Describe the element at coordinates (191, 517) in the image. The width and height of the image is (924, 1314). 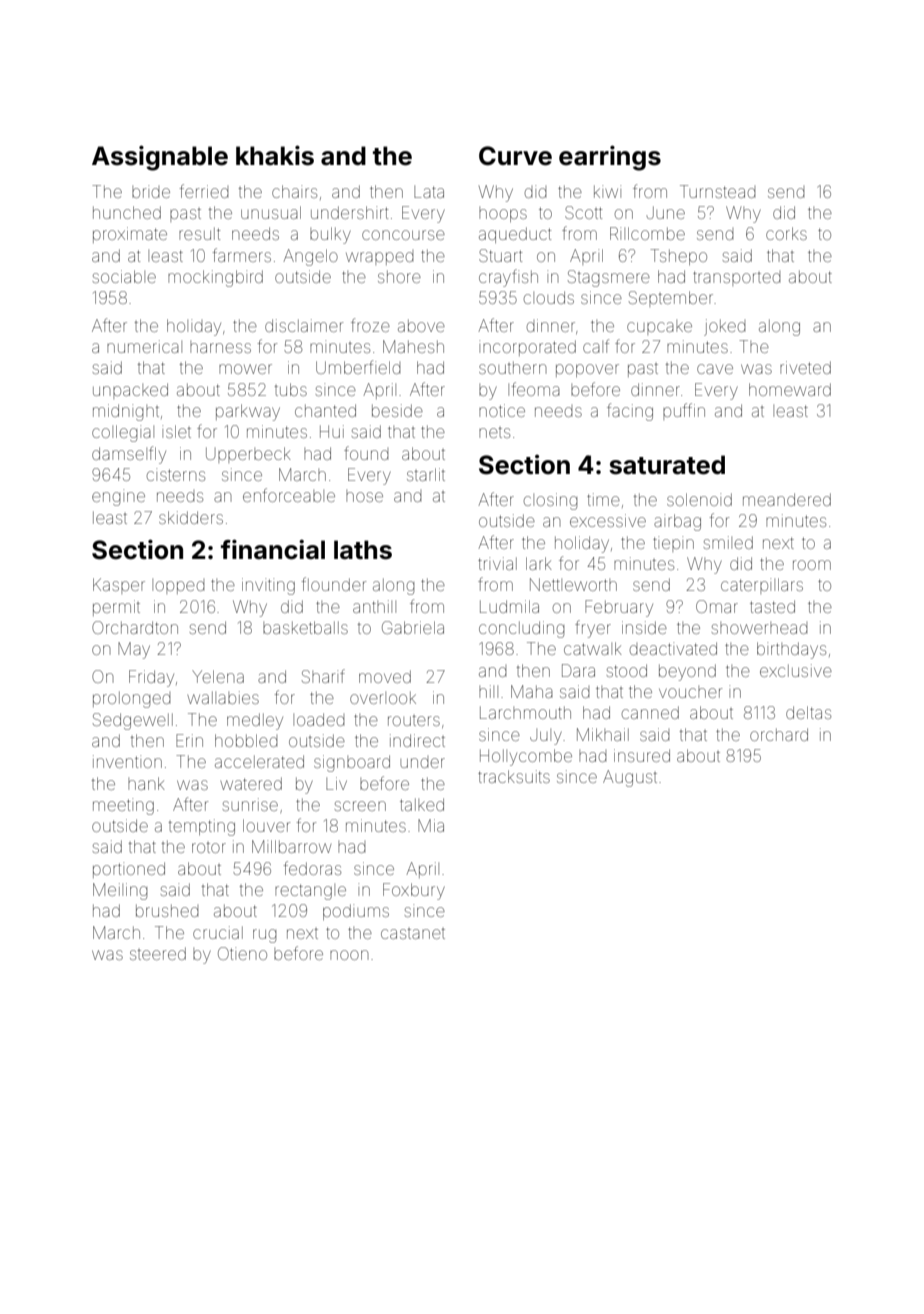
I see `skidders` at that location.
